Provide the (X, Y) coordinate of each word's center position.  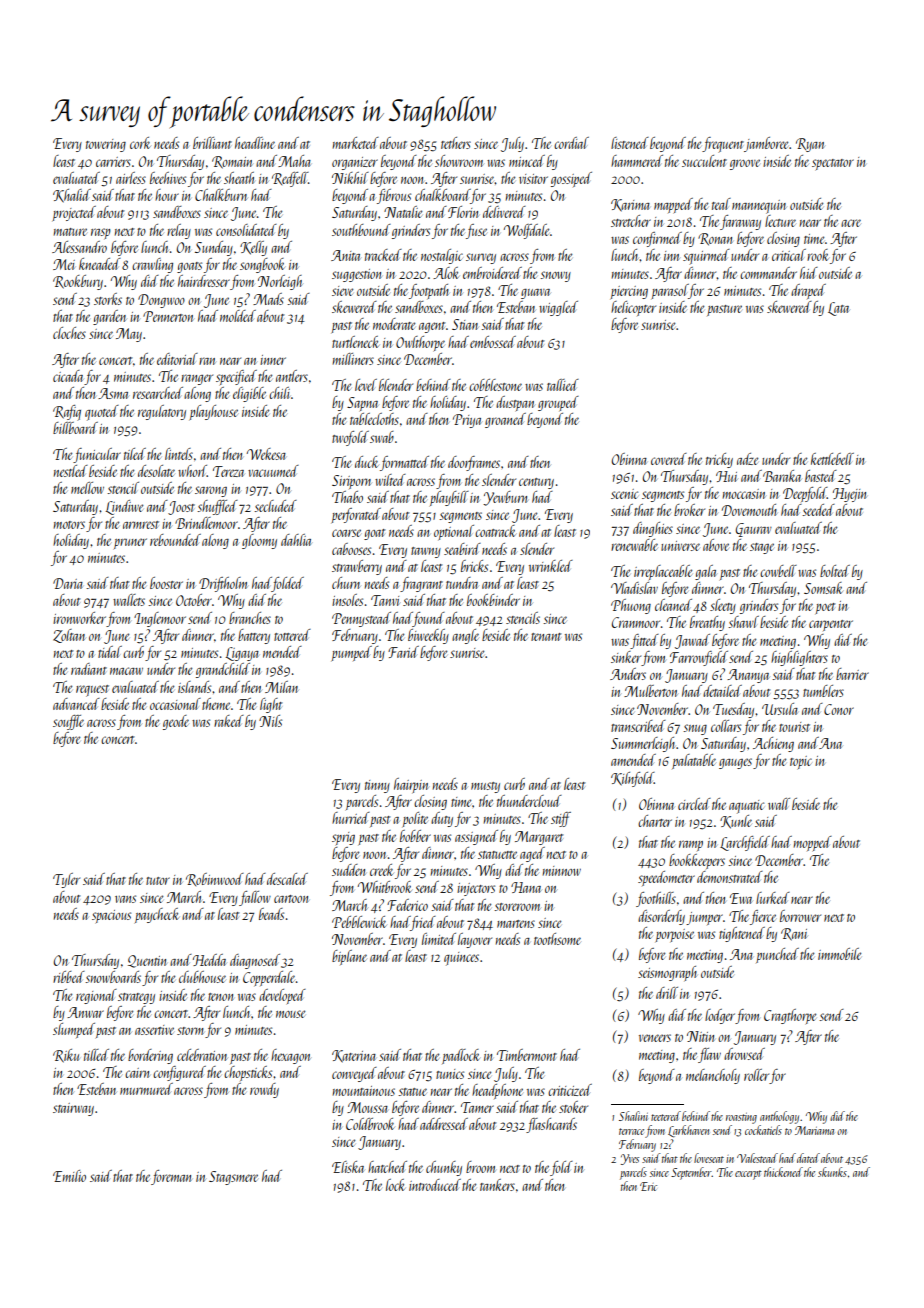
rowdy (264, 1090)
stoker (573, 1107)
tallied (563, 385)
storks (108, 299)
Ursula (780, 709)
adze (747, 459)
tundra (462, 583)
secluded (275, 506)
